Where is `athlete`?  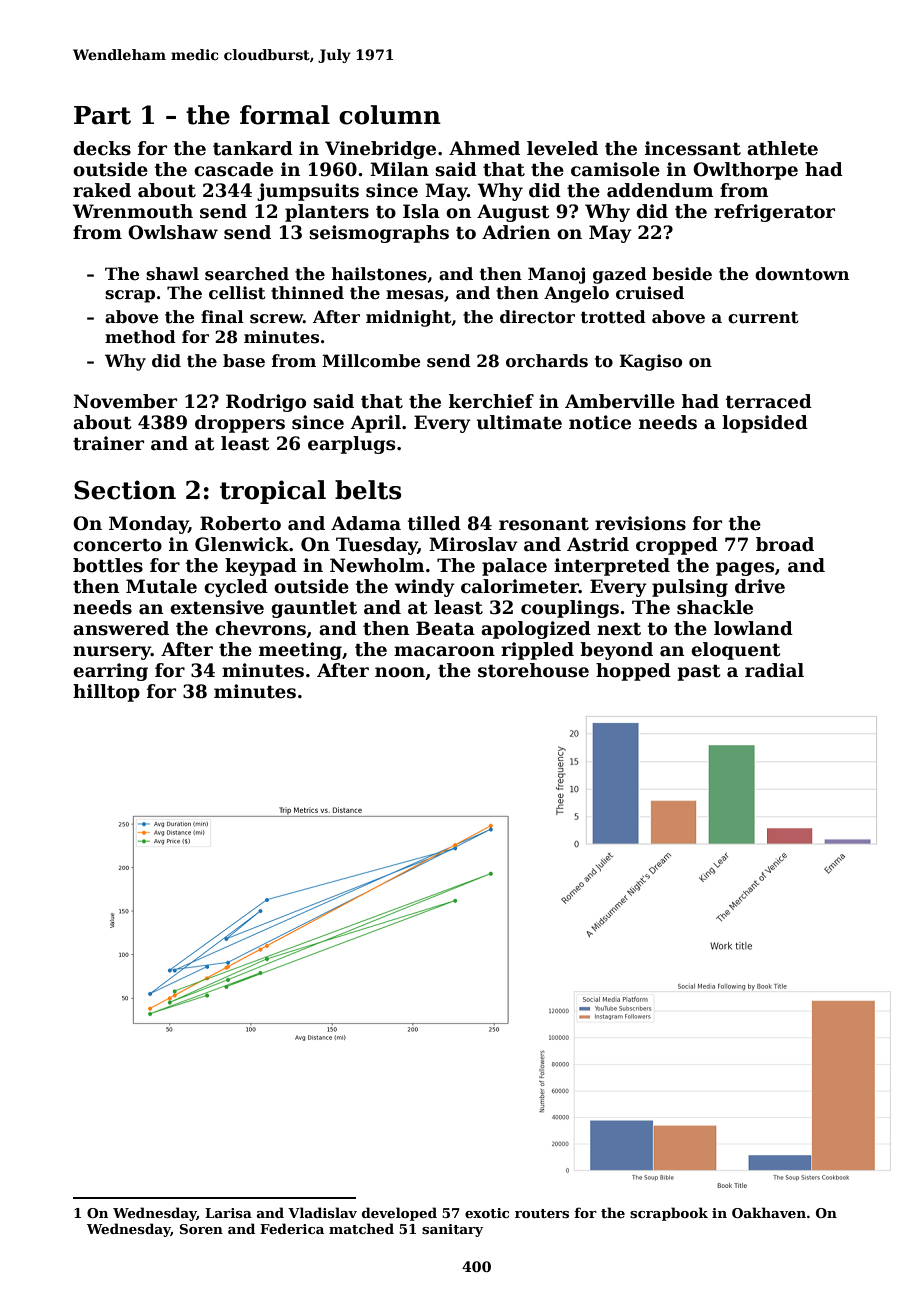 athlete is located at coordinates (782, 148).
